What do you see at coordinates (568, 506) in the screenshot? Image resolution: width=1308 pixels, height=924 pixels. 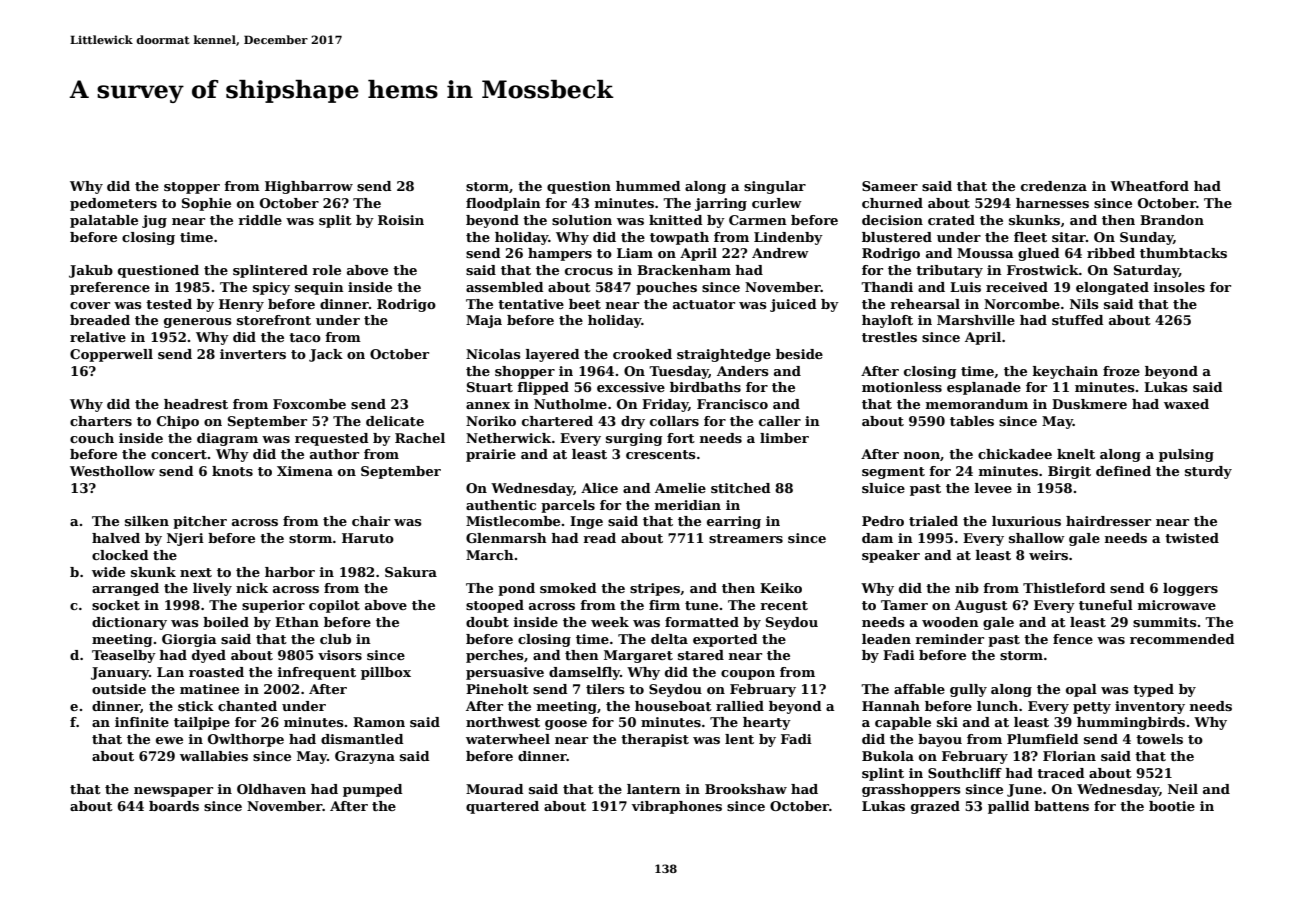 I see `parcels` at bounding box center [568, 506].
